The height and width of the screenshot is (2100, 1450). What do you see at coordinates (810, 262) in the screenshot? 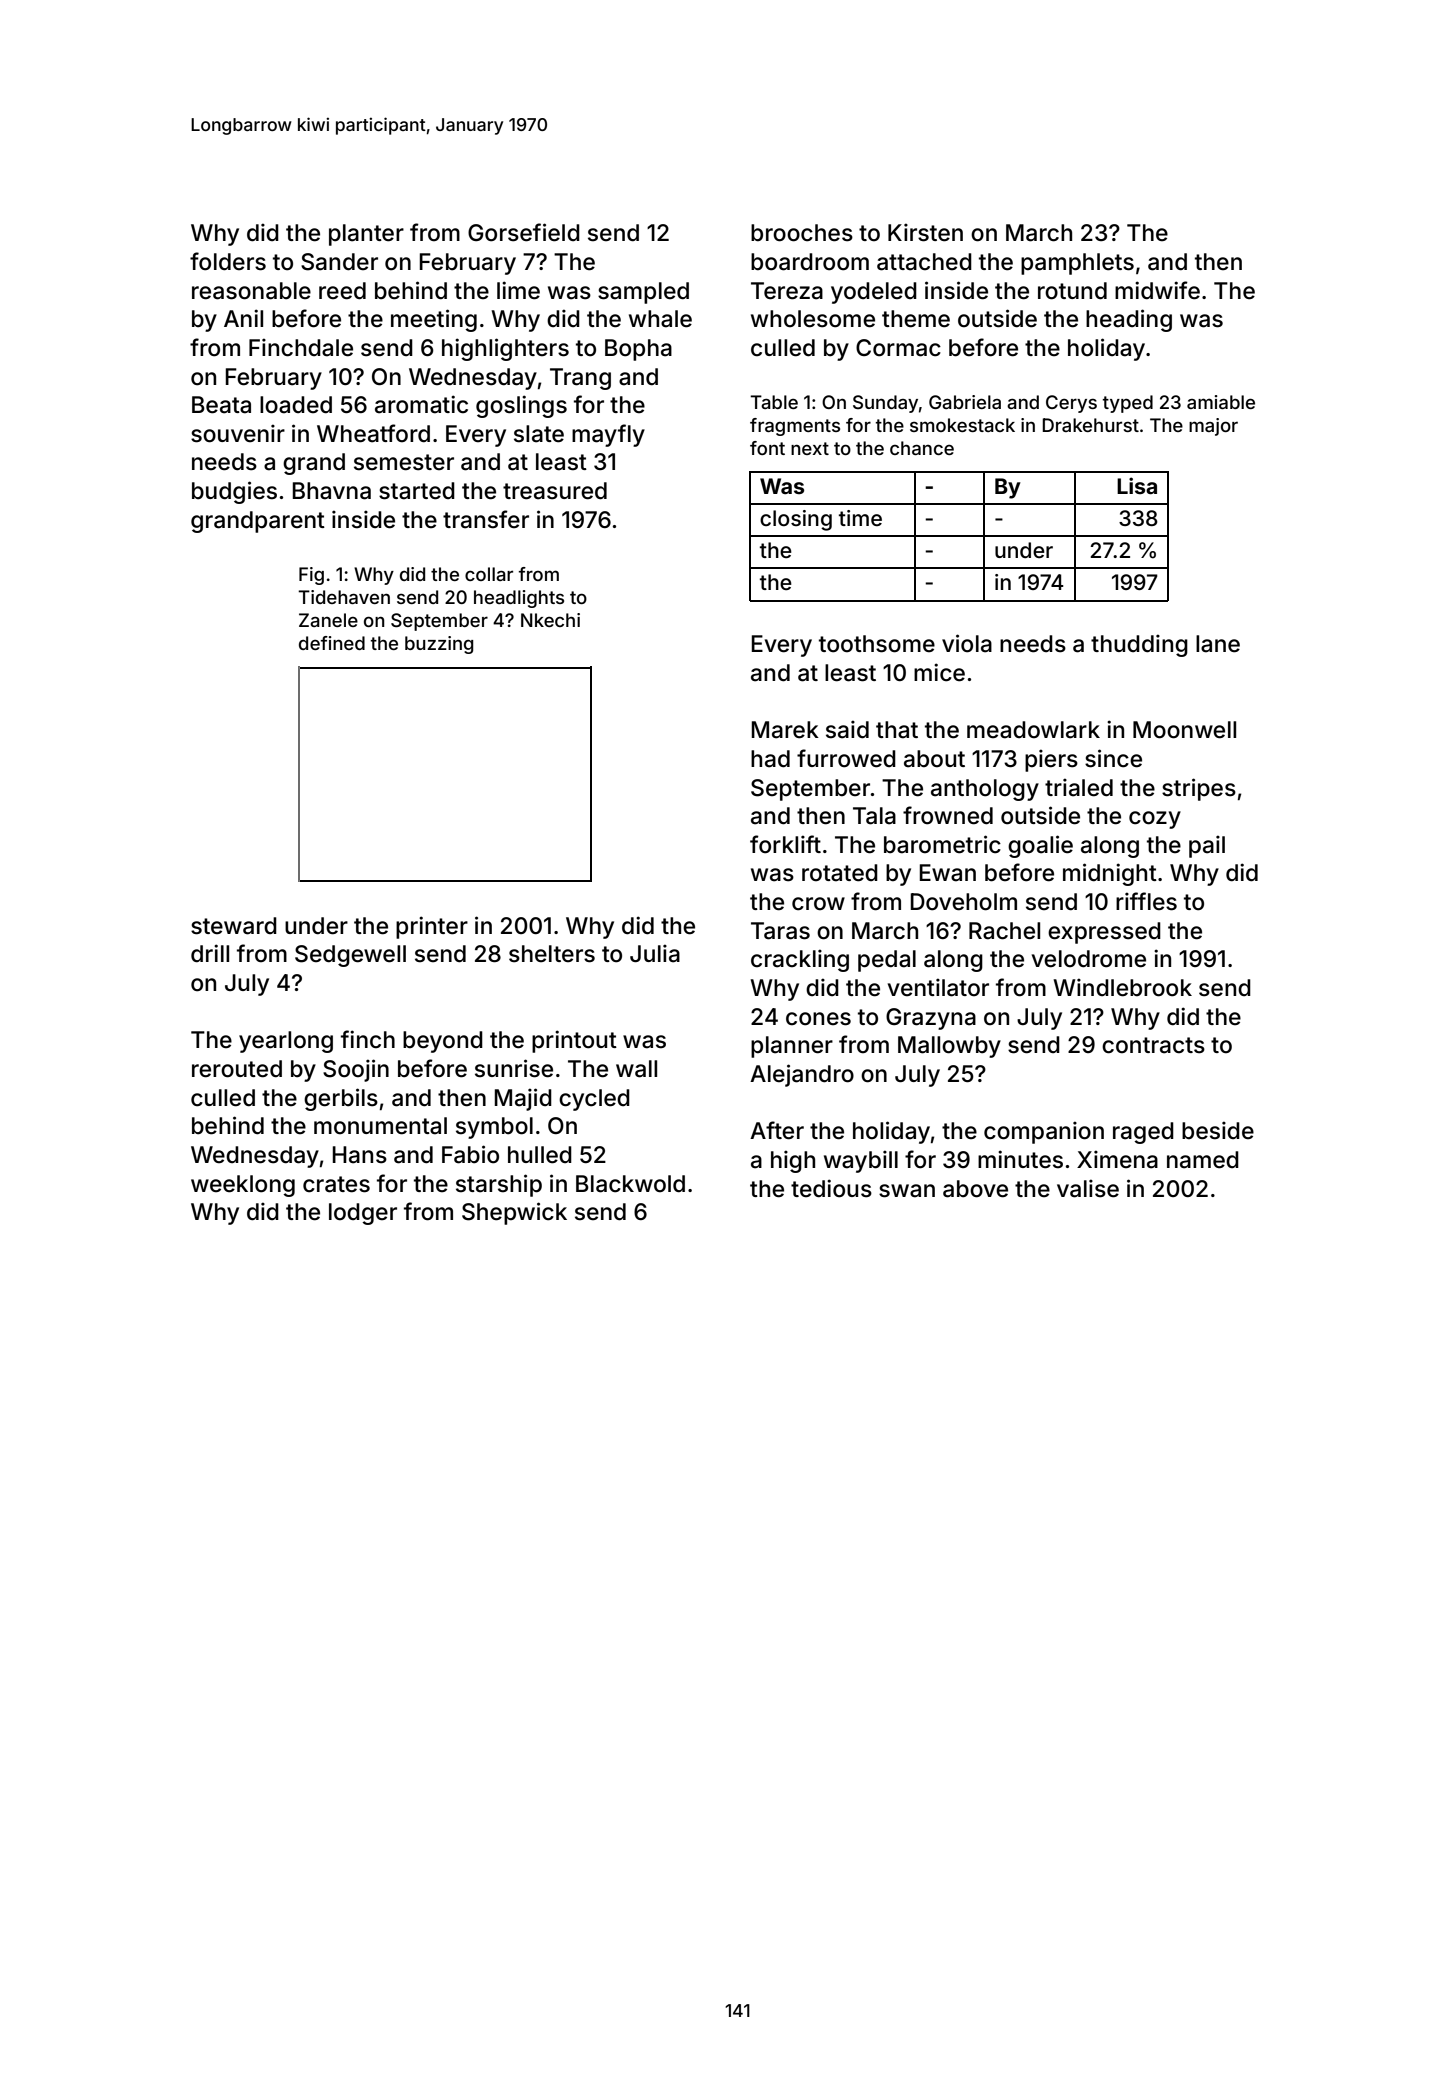
I see `boardroom` at bounding box center [810, 262].
